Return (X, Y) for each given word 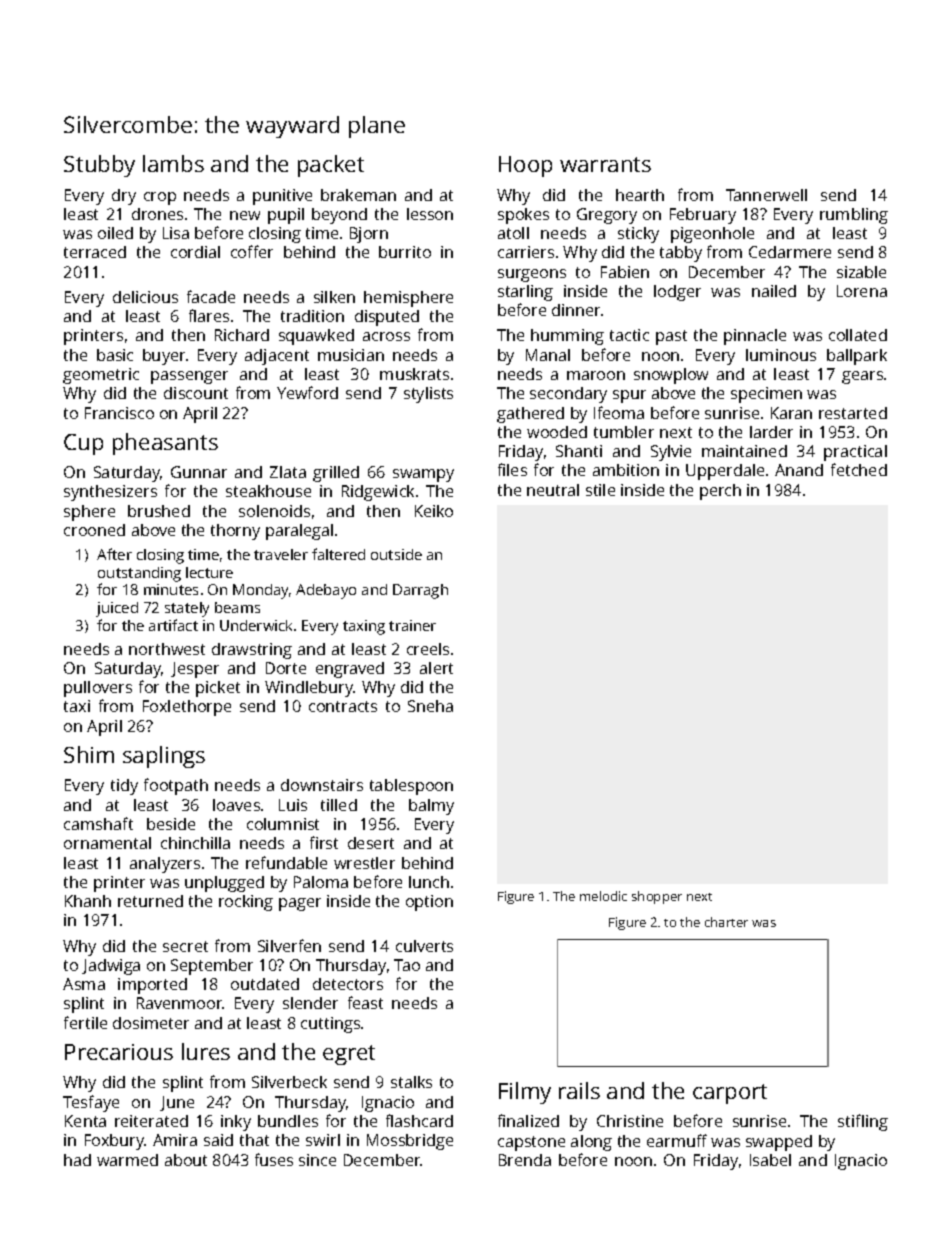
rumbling (854, 216)
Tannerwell (766, 195)
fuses (274, 1159)
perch (720, 492)
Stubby (99, 166)
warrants (605, 164)
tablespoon (411, 787)
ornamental (107, 843)
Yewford (307, 392)
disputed (387, 318)
